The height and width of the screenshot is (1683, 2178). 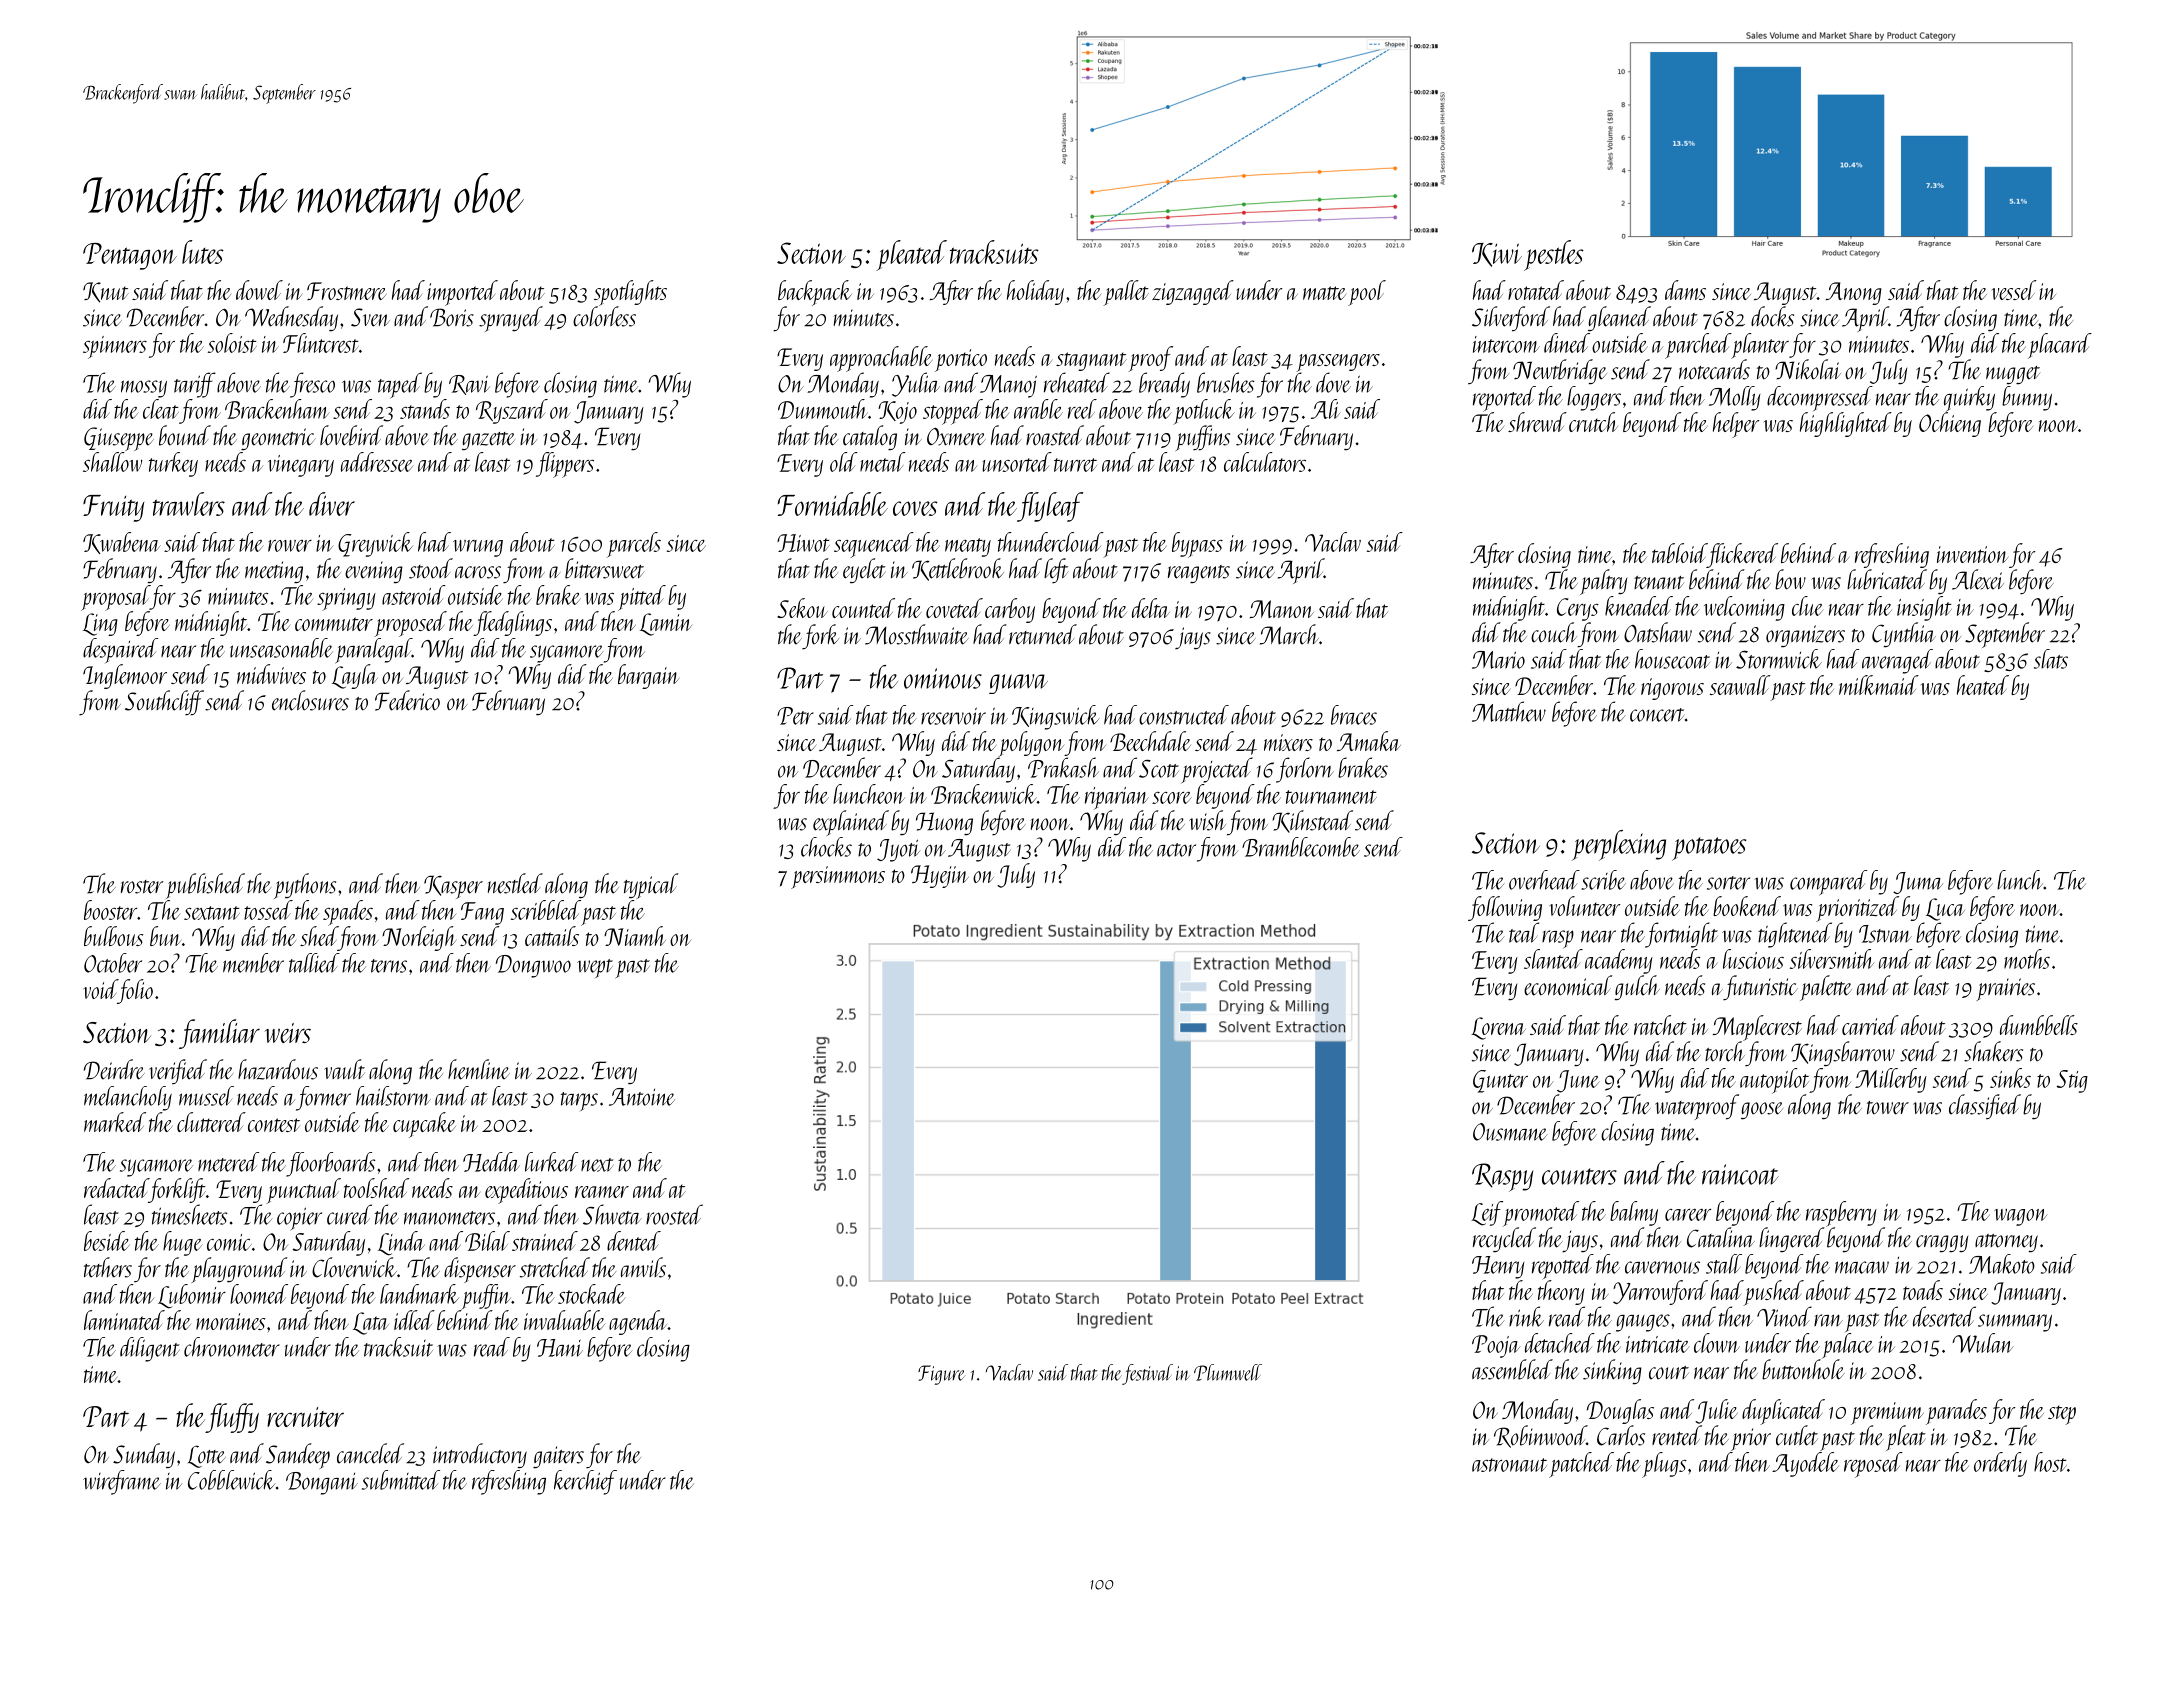 I want to click on tarps, so click(x=579, y=1101).
